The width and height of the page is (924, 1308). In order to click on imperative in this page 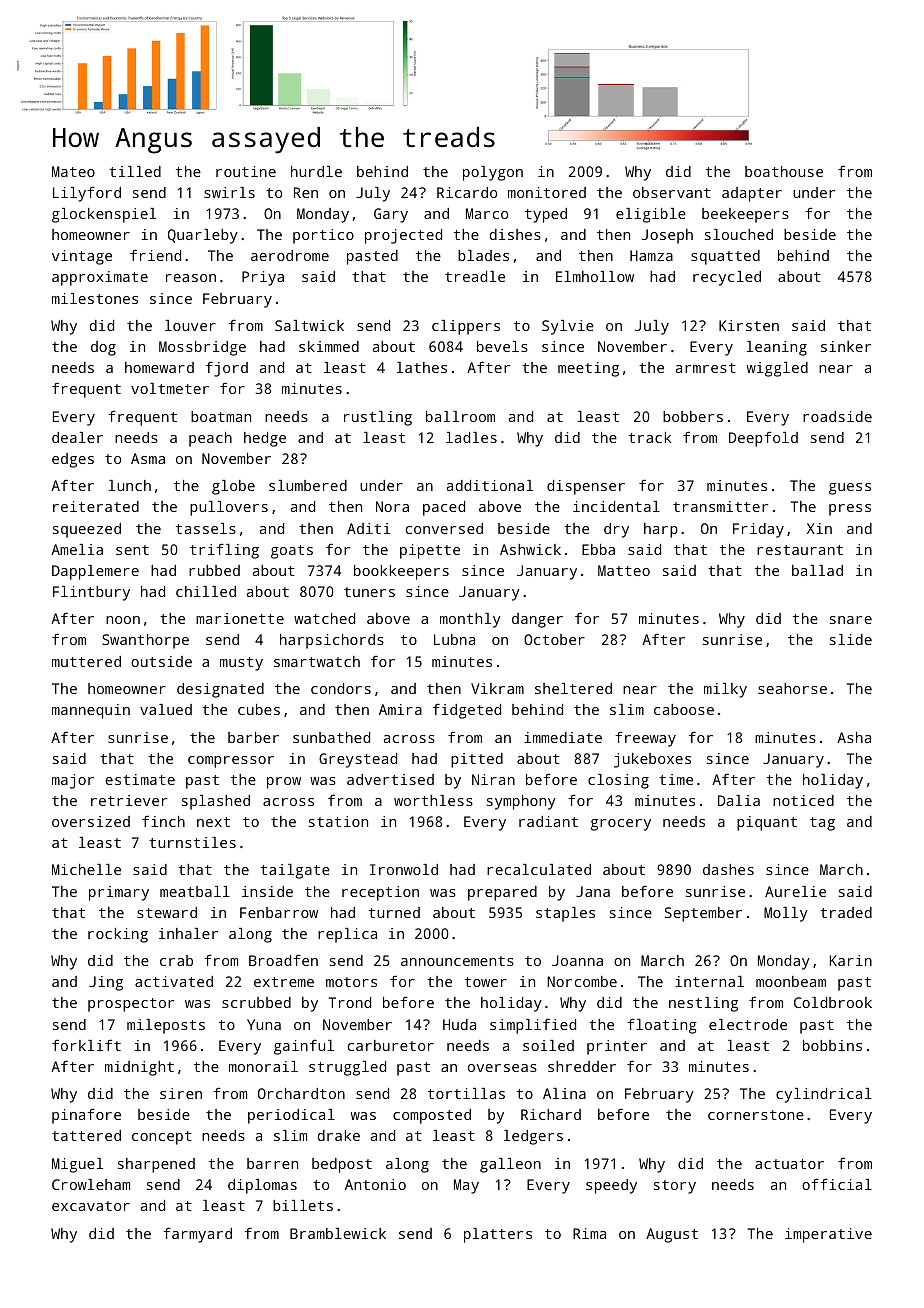, I will do `click(828, 1235)`.
